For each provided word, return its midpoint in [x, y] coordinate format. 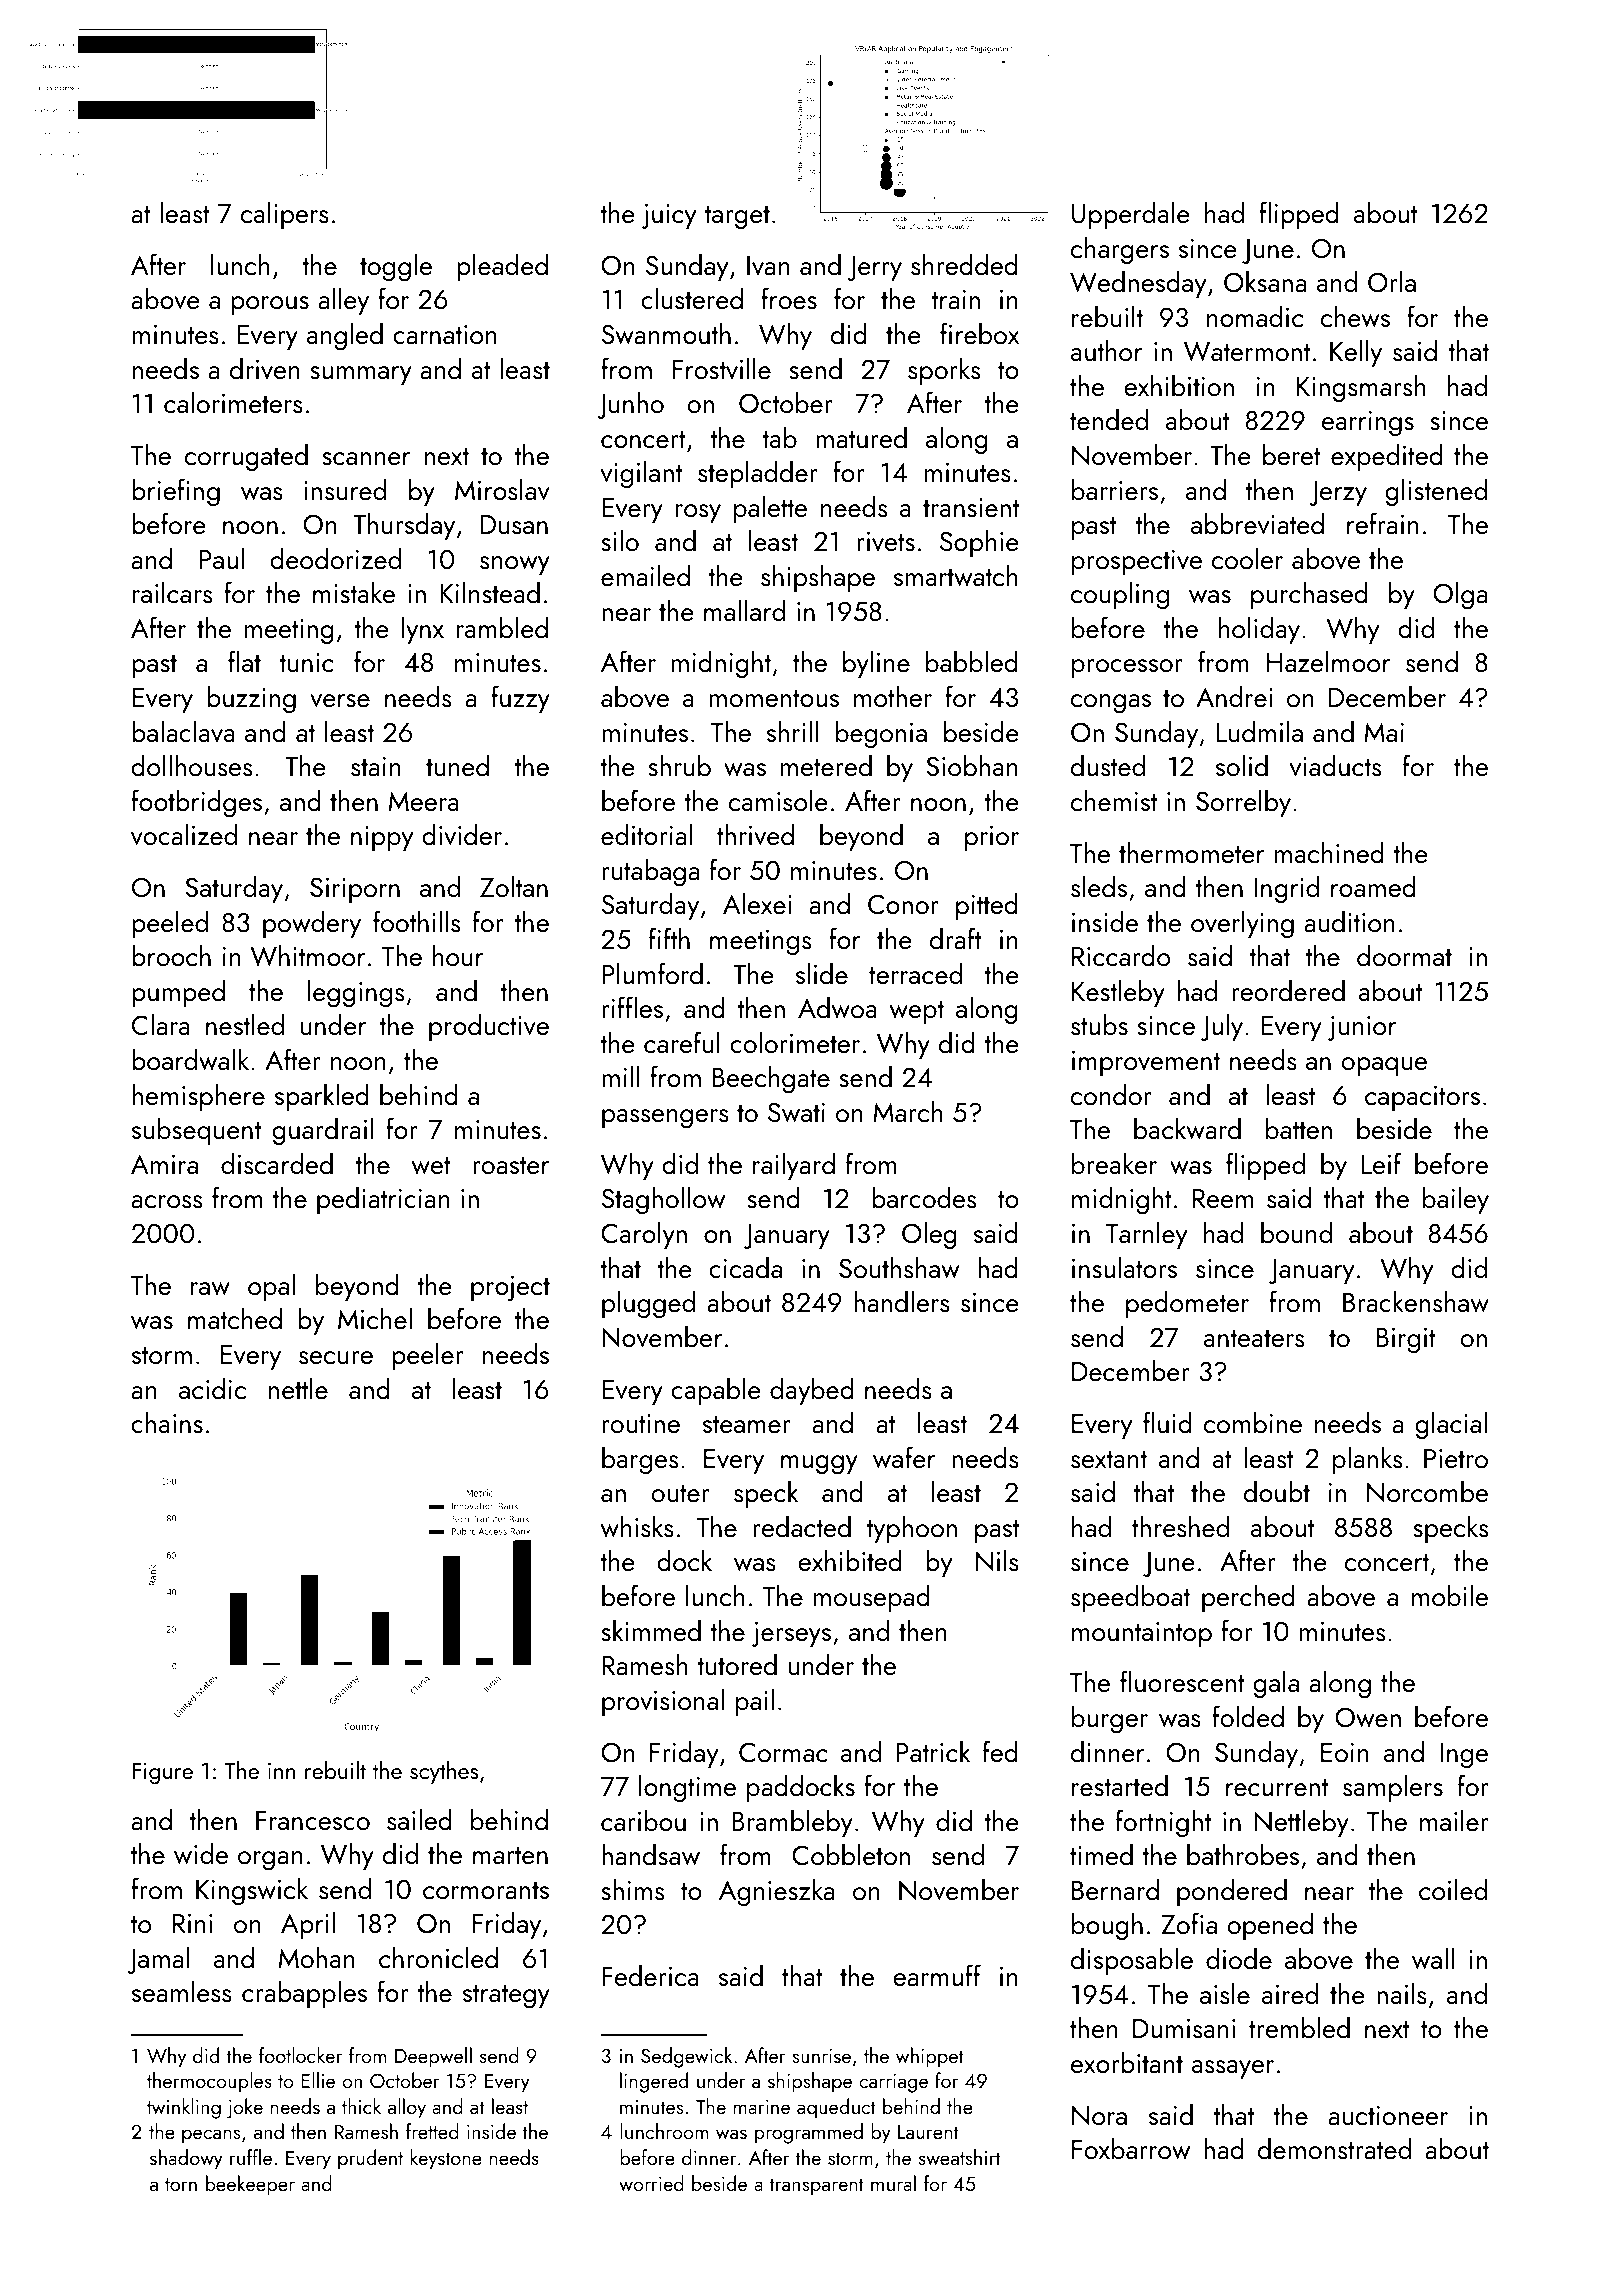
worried [651, 2183]
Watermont [1247, 352]
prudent [370, 2159]
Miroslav [502, 490]
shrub [679, 765]
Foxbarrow [1131, 2149]
